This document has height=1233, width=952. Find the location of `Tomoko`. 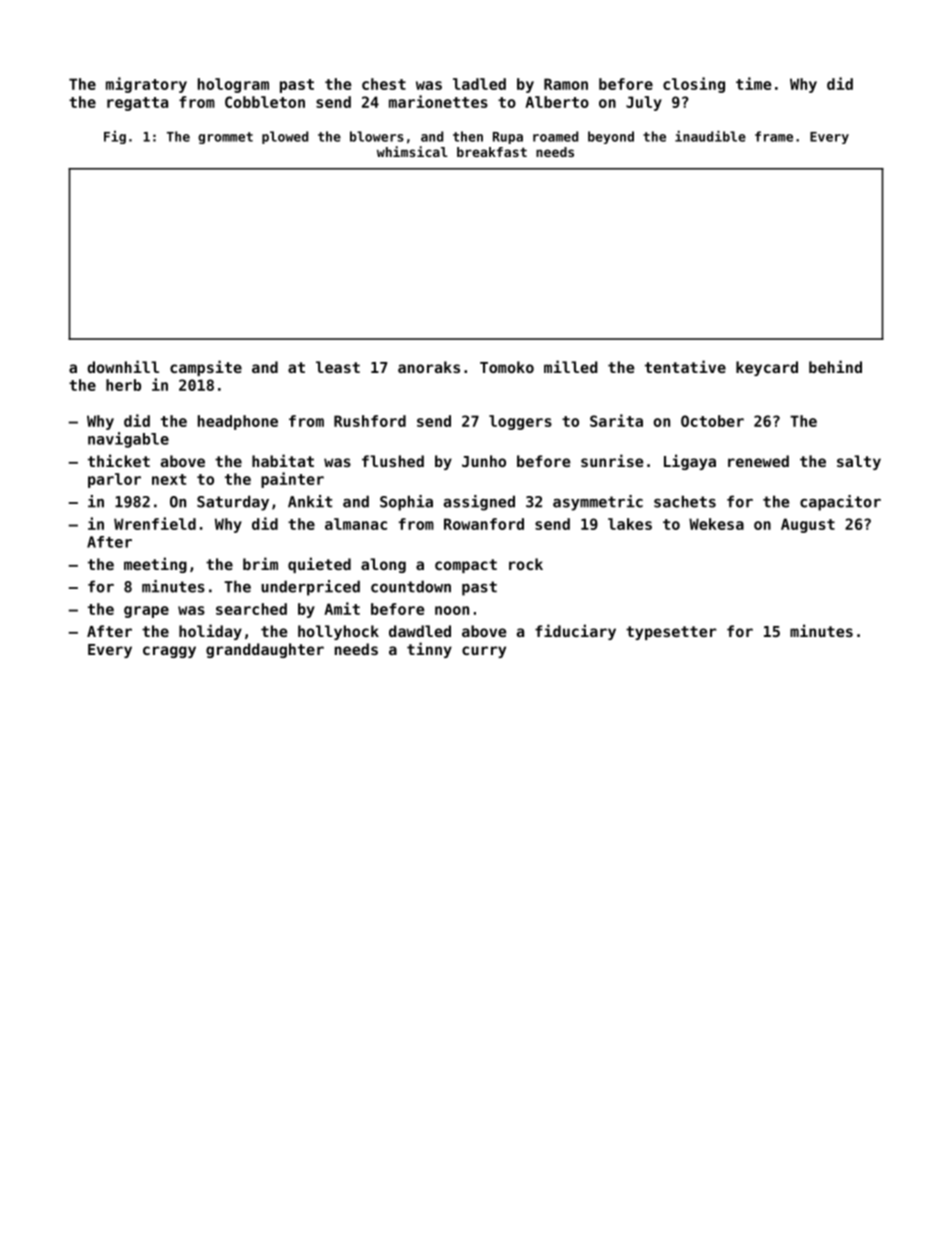

Tomoko is located at coordinates (507, 367).
